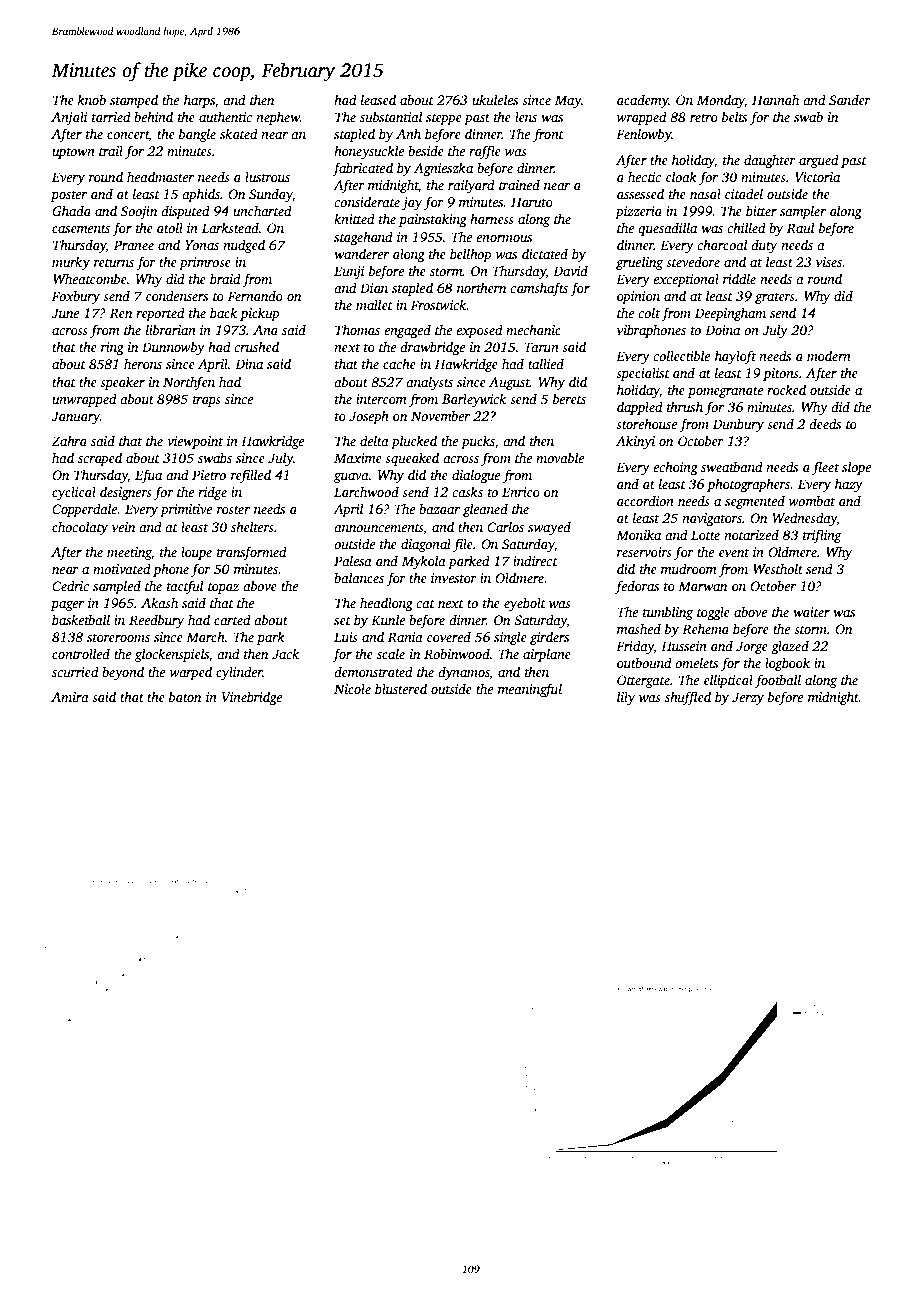  What do you see at coordinates (775, 99) in the document?
I see `Hannah` at bounding box center [775, 99].
